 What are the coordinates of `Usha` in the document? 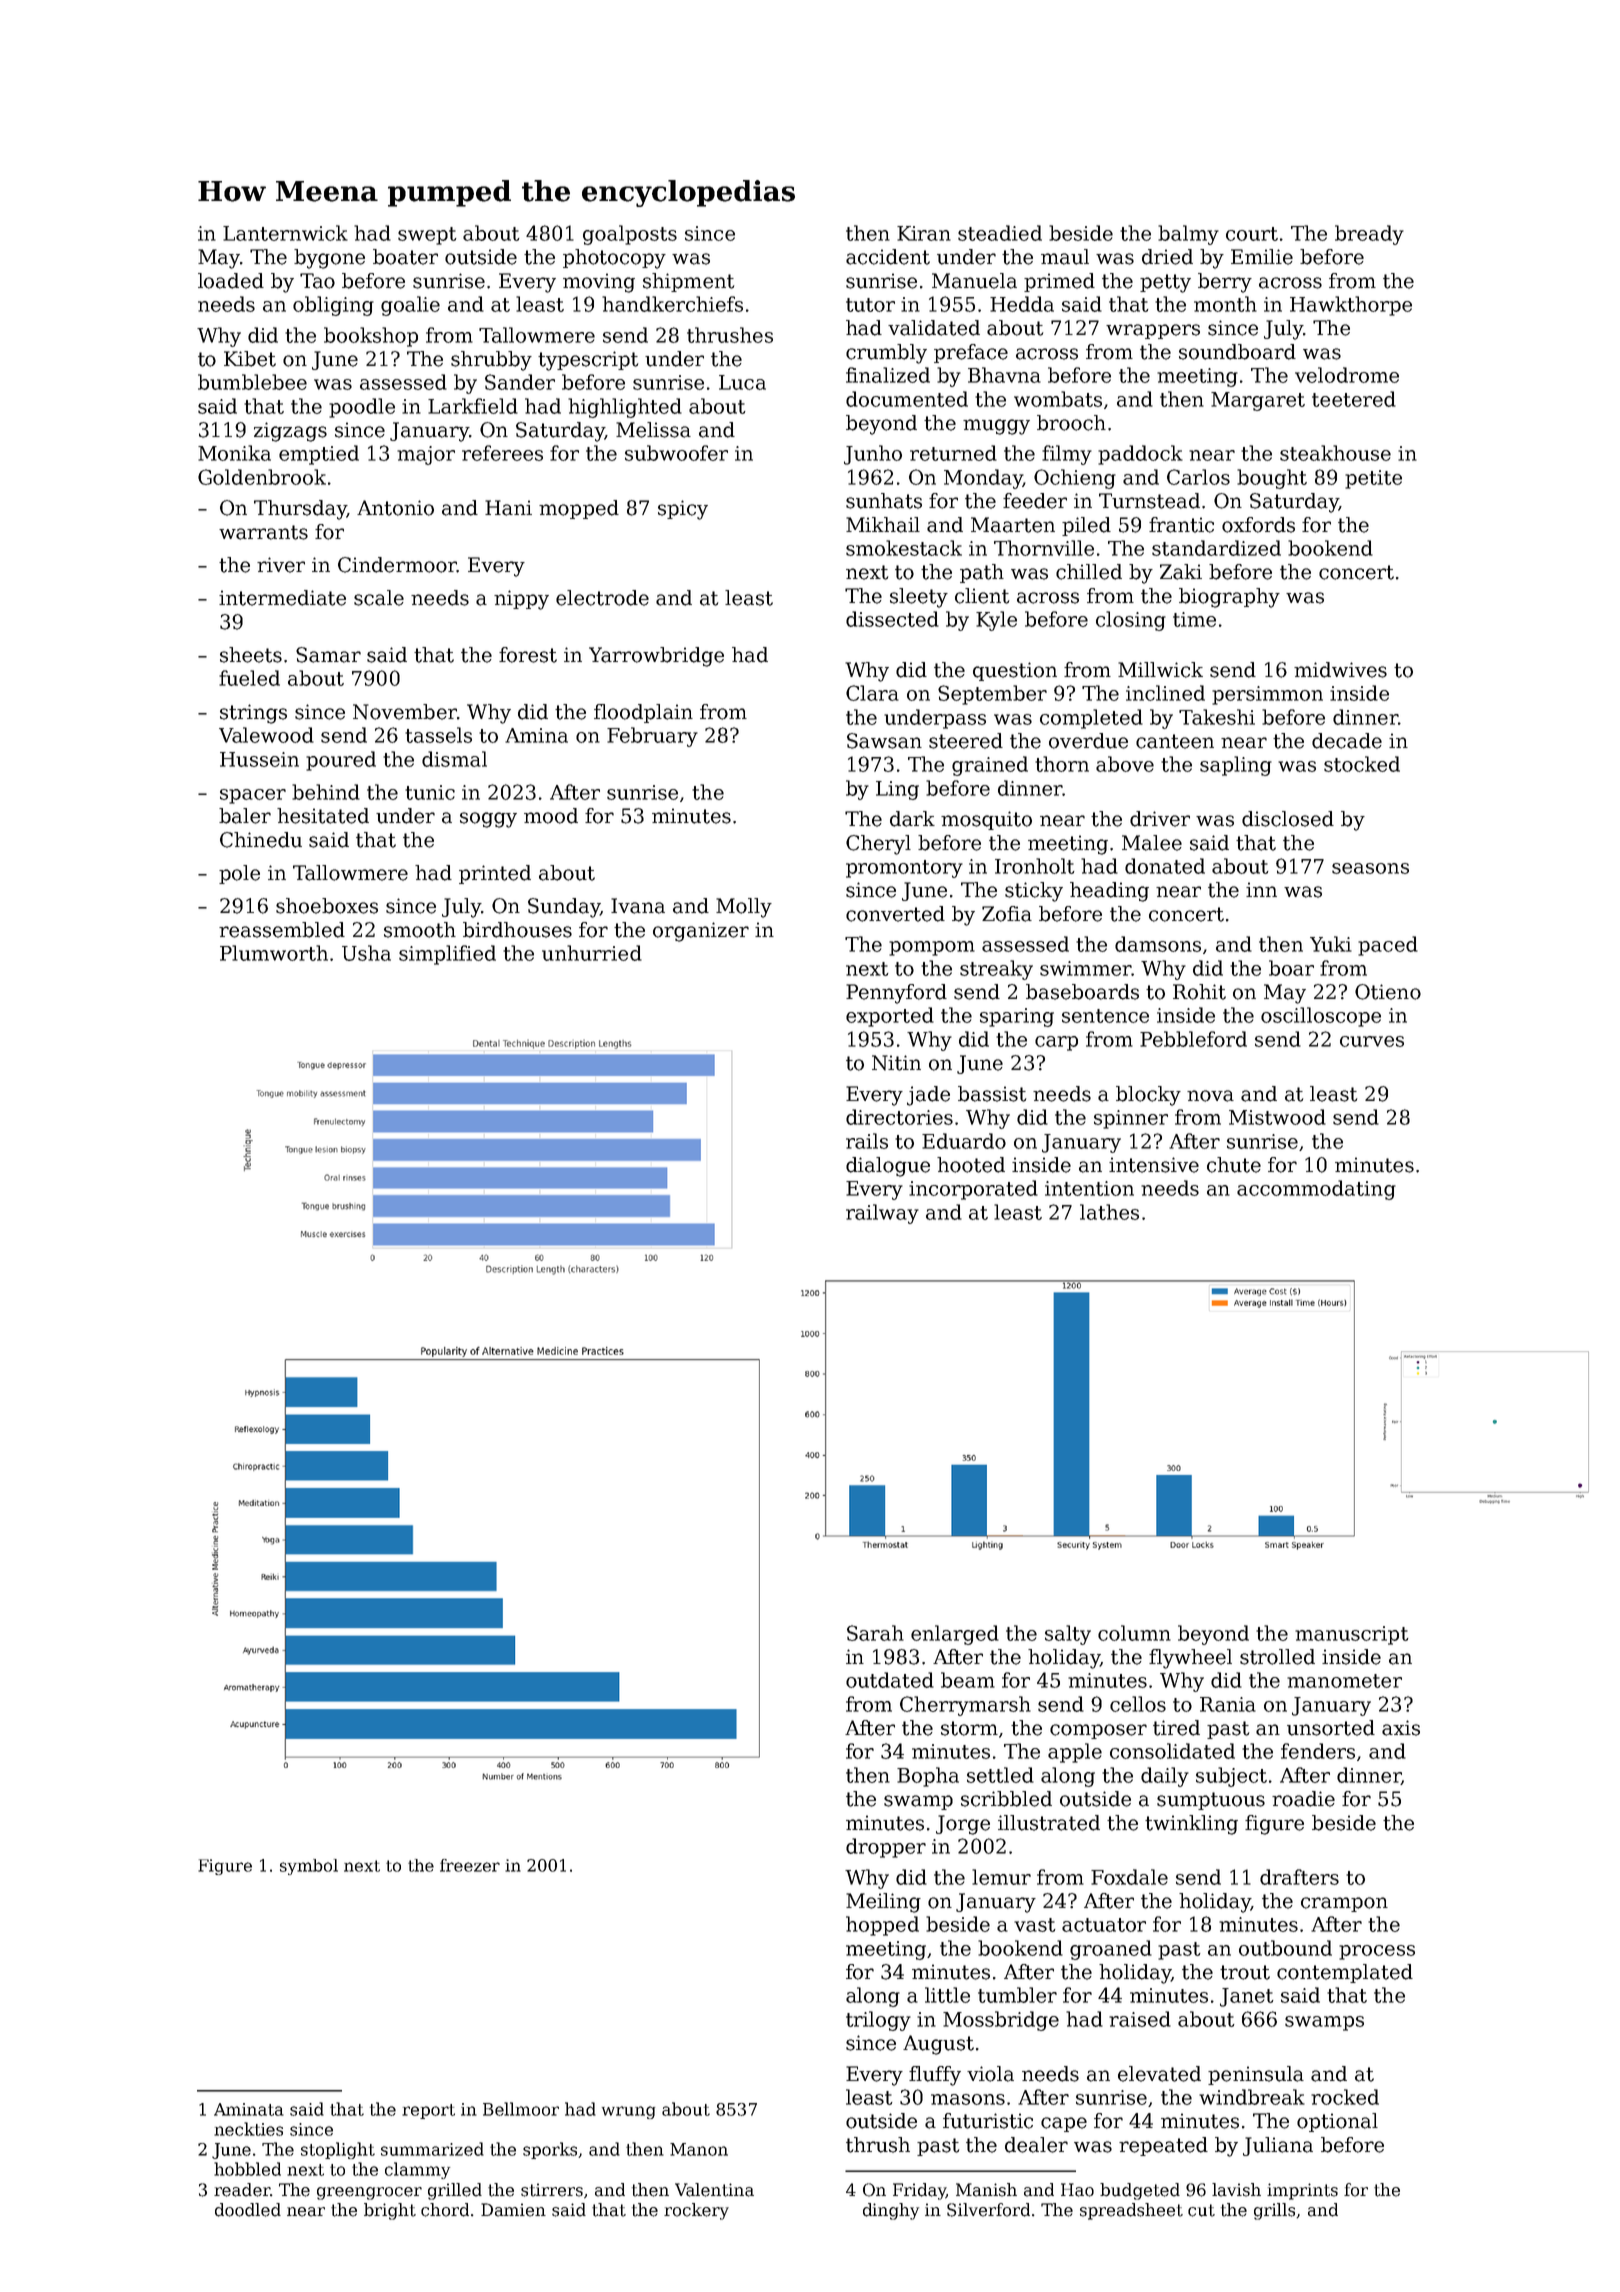 It's located at (366, 953).
